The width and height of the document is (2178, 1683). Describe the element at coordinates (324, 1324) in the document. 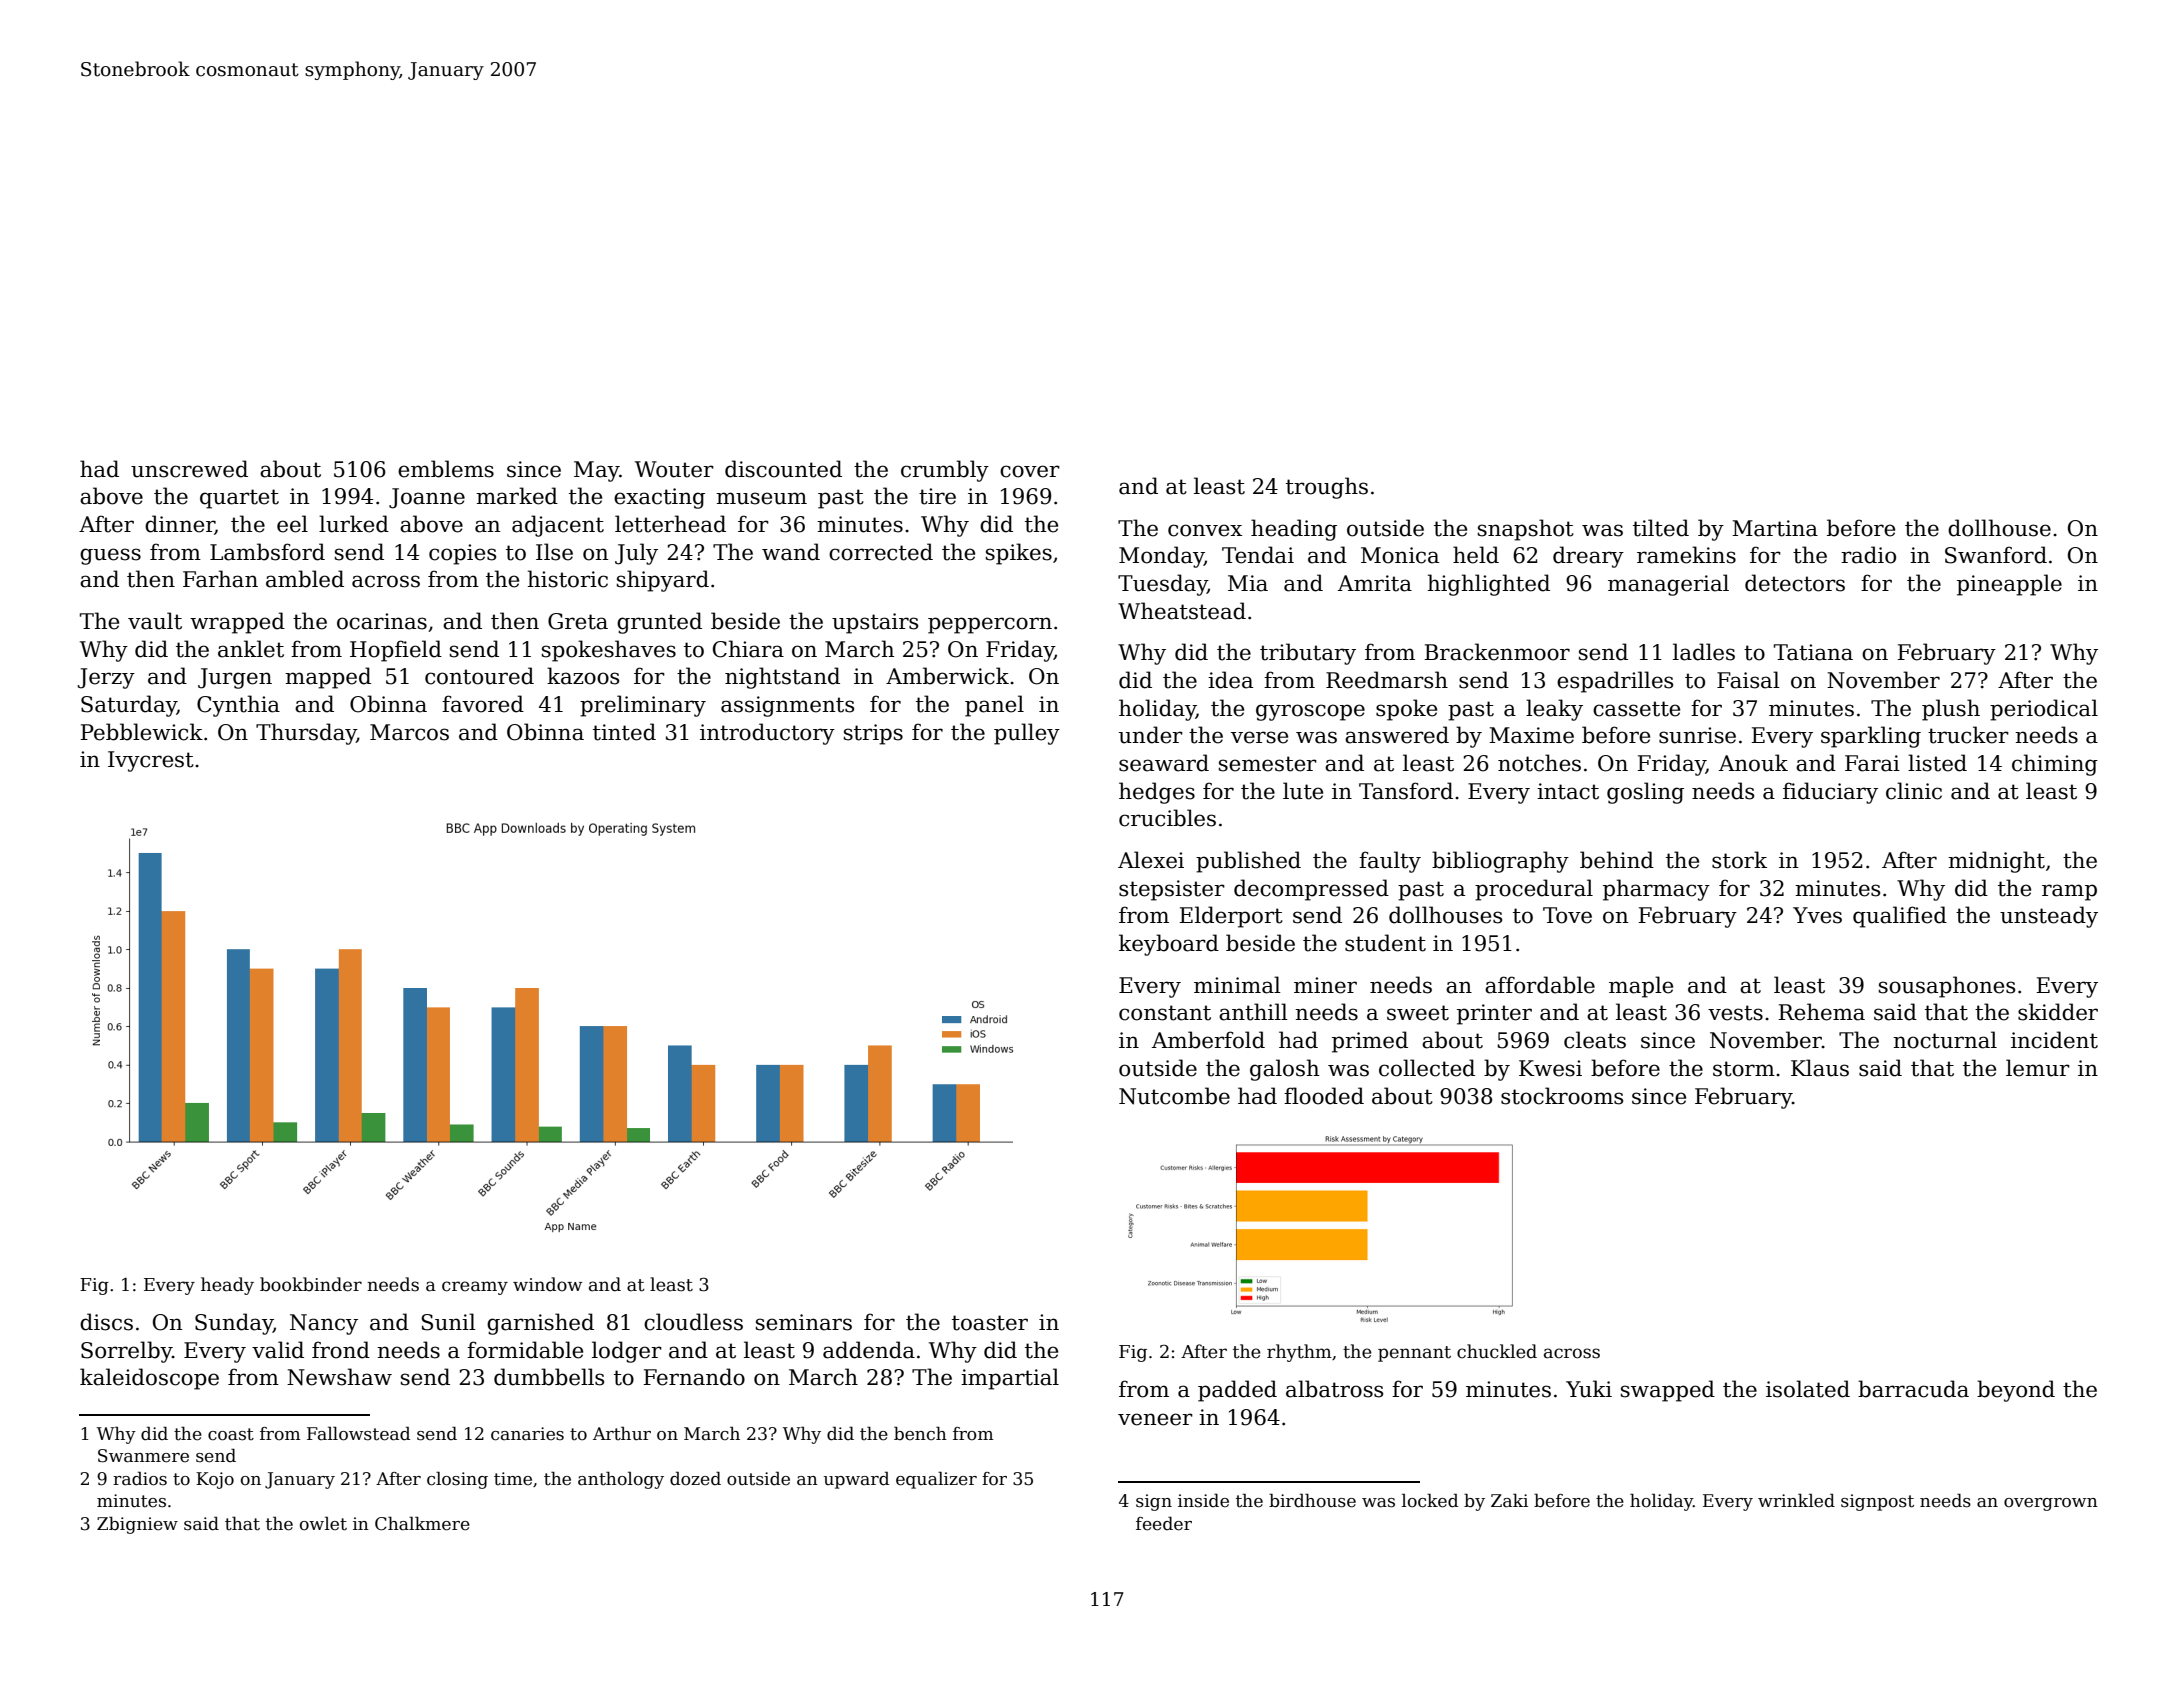

I see `Nancy` at that location.
